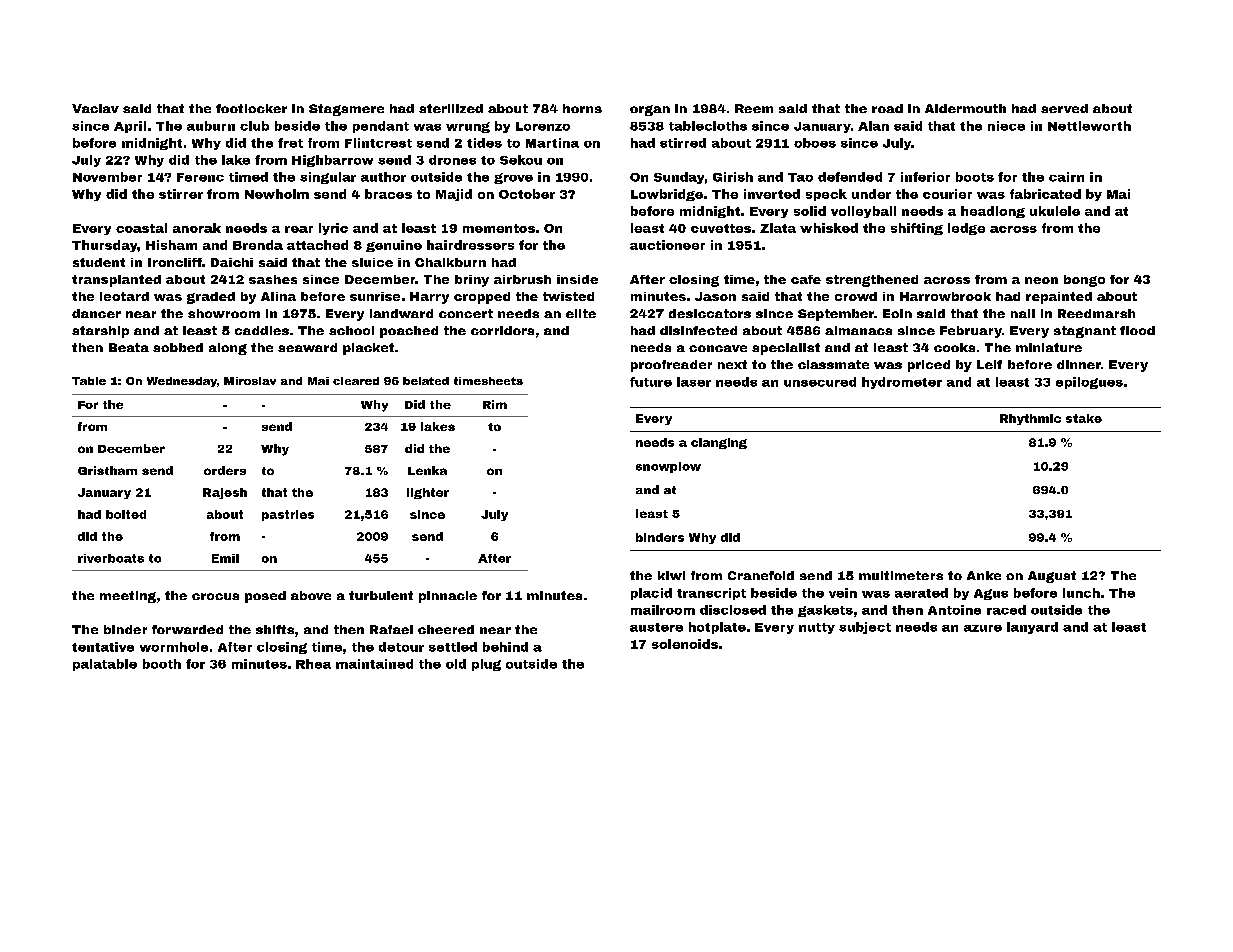  Describe the element at coordinates (975, 177) in the image. I see `boots` at that location.
